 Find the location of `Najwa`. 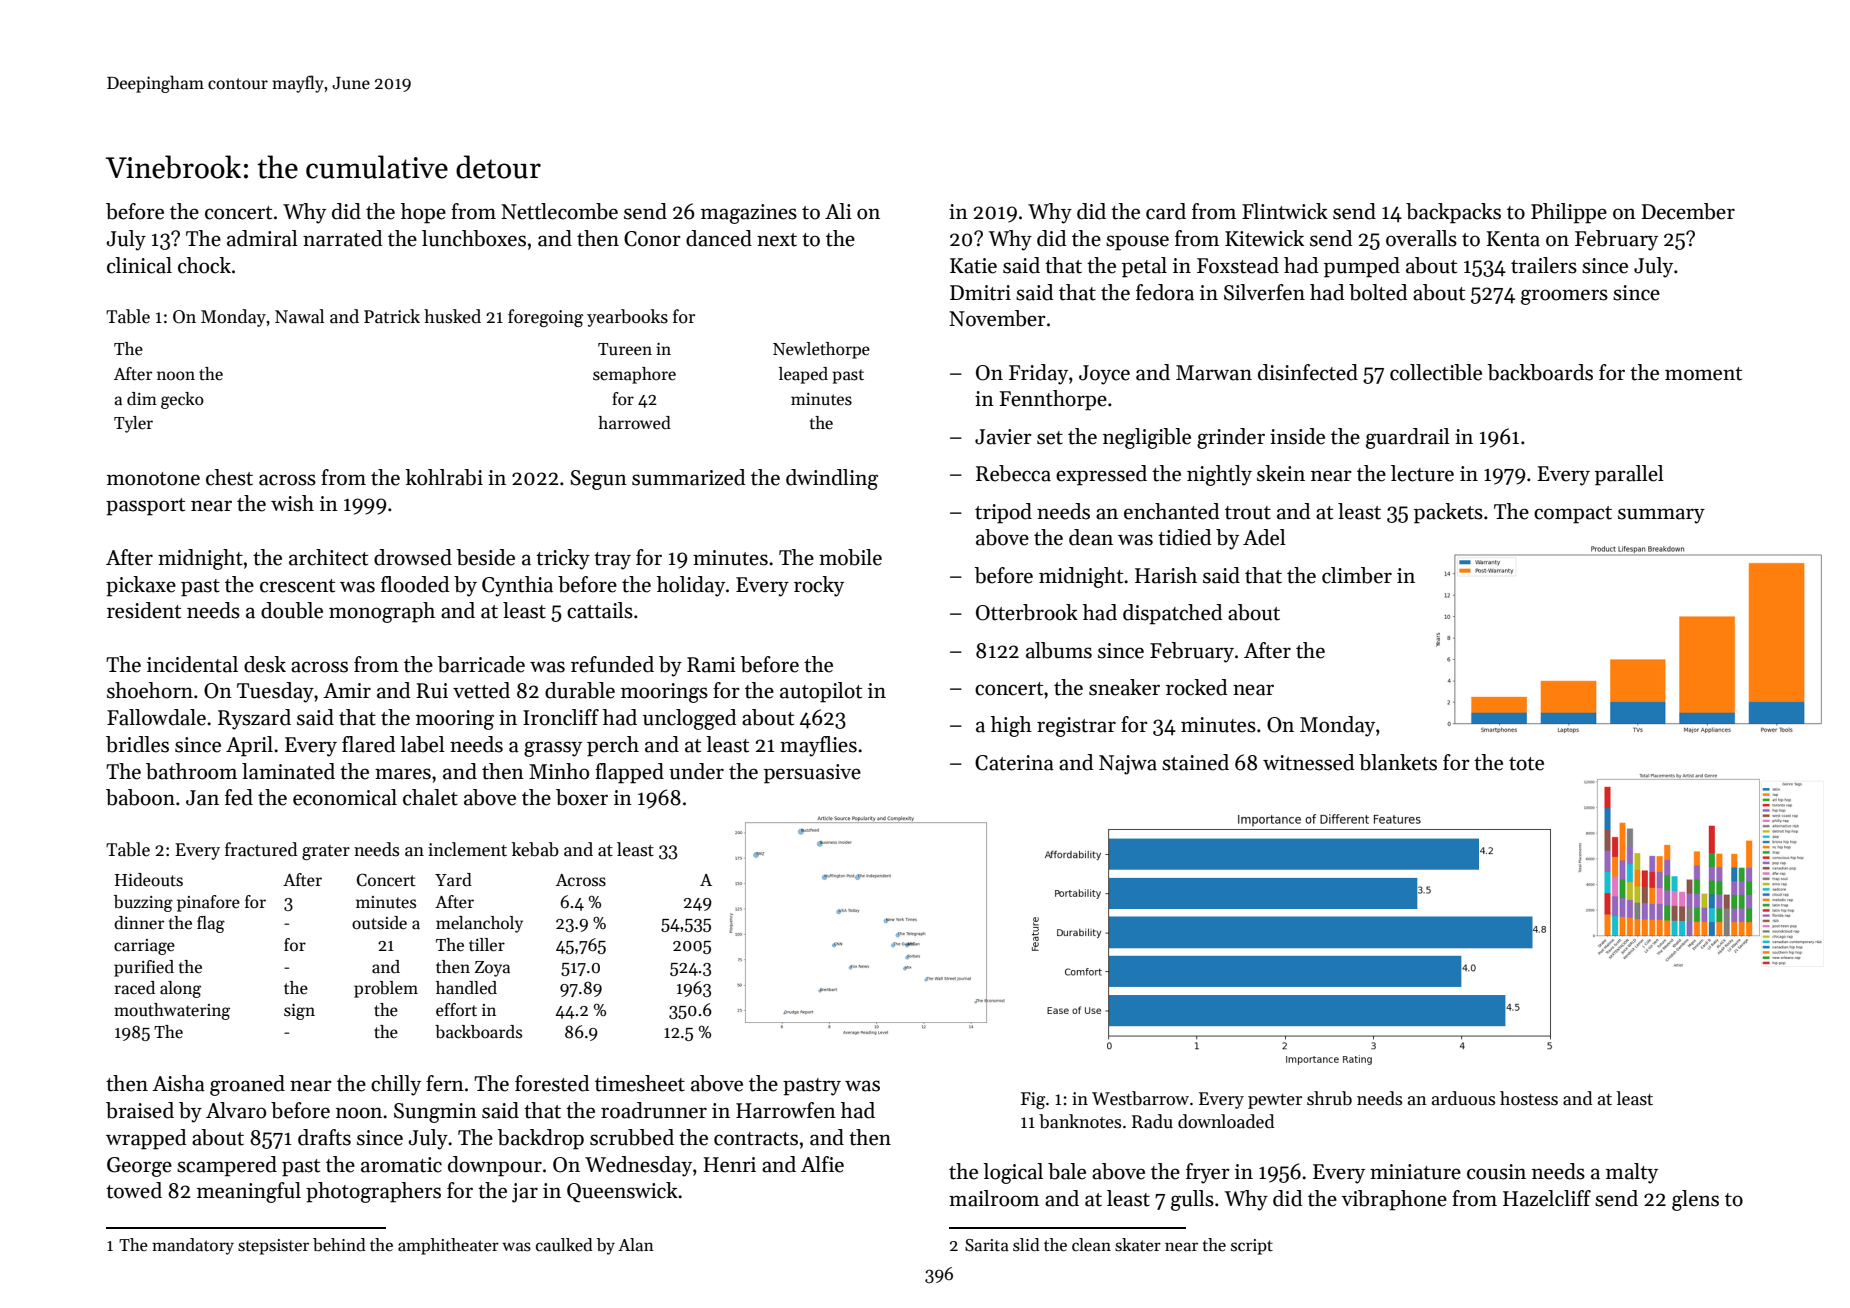

Najwa is located at coordinates (1128, 765).
